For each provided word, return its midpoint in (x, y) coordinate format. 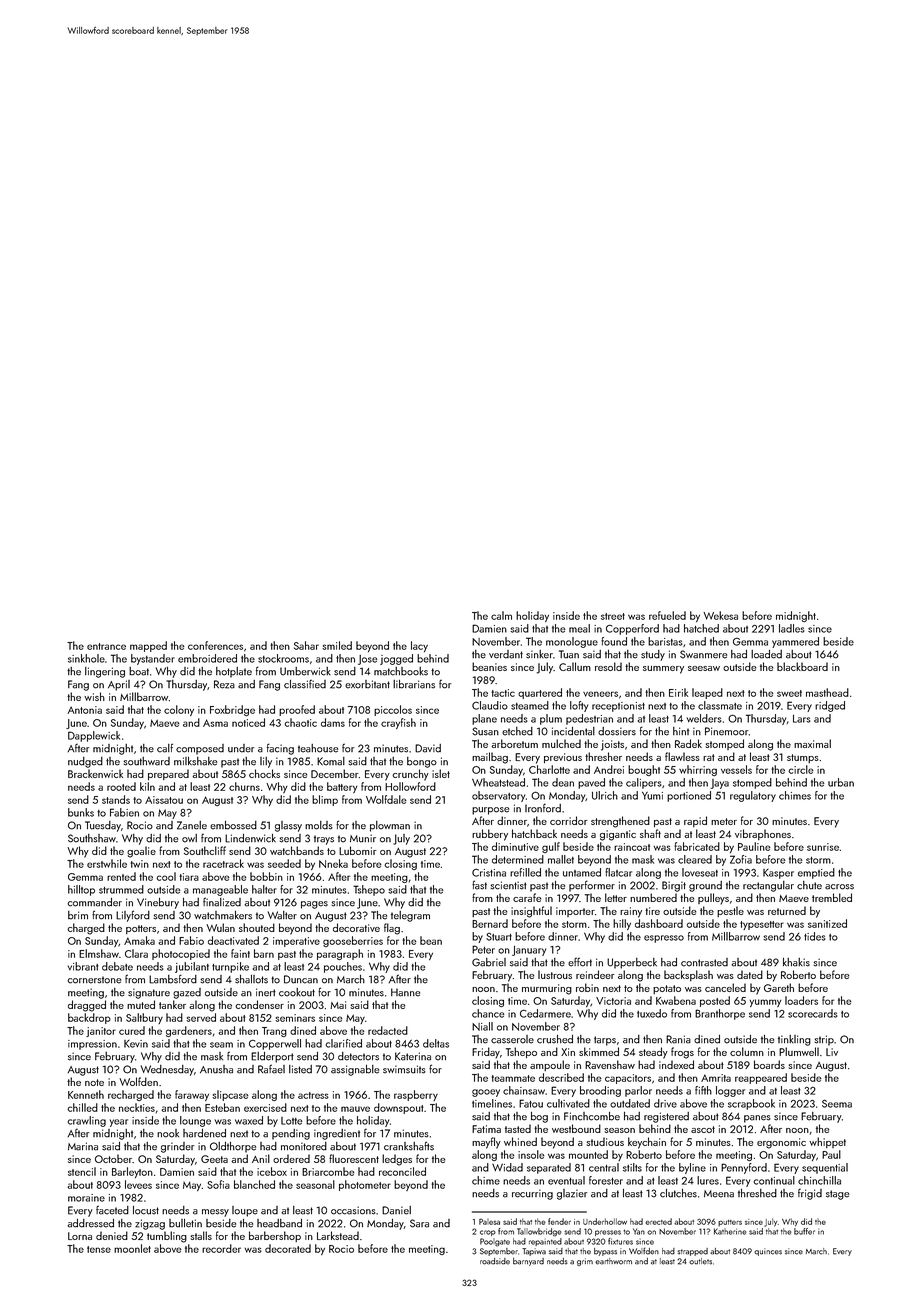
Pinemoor (727, 731)
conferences (215, 645)
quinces (768, 1252)
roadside (495, 1261)
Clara (136, 953)
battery (342, 787)
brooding (600, 1091)
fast (479, 885)
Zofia (741, 859)
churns (244, 786)
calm (501, 615)
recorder (221, 1248)
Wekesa (720, 615)
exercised (265, 1107)
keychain (647, 1143)
